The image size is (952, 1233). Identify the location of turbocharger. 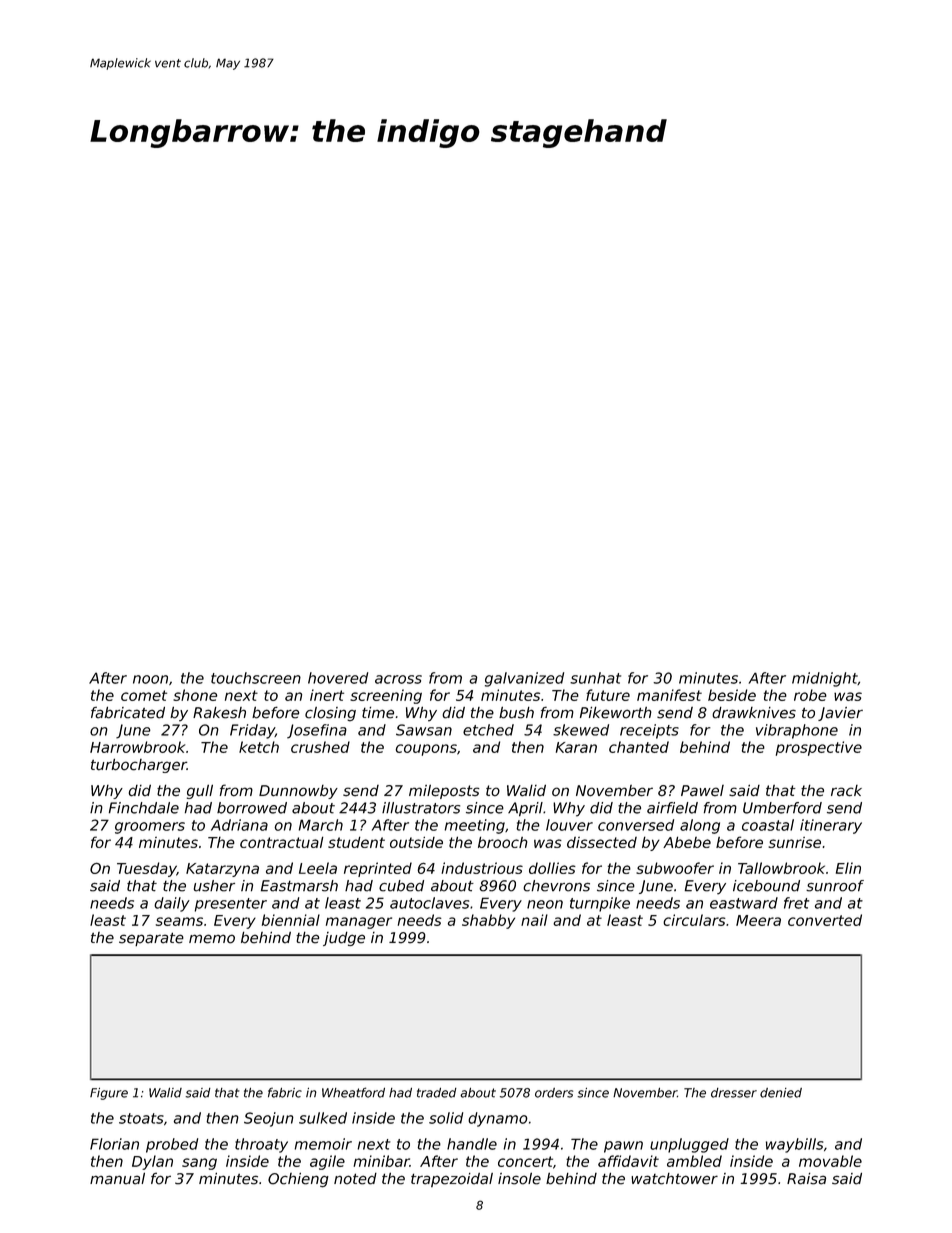
(139, 765).
